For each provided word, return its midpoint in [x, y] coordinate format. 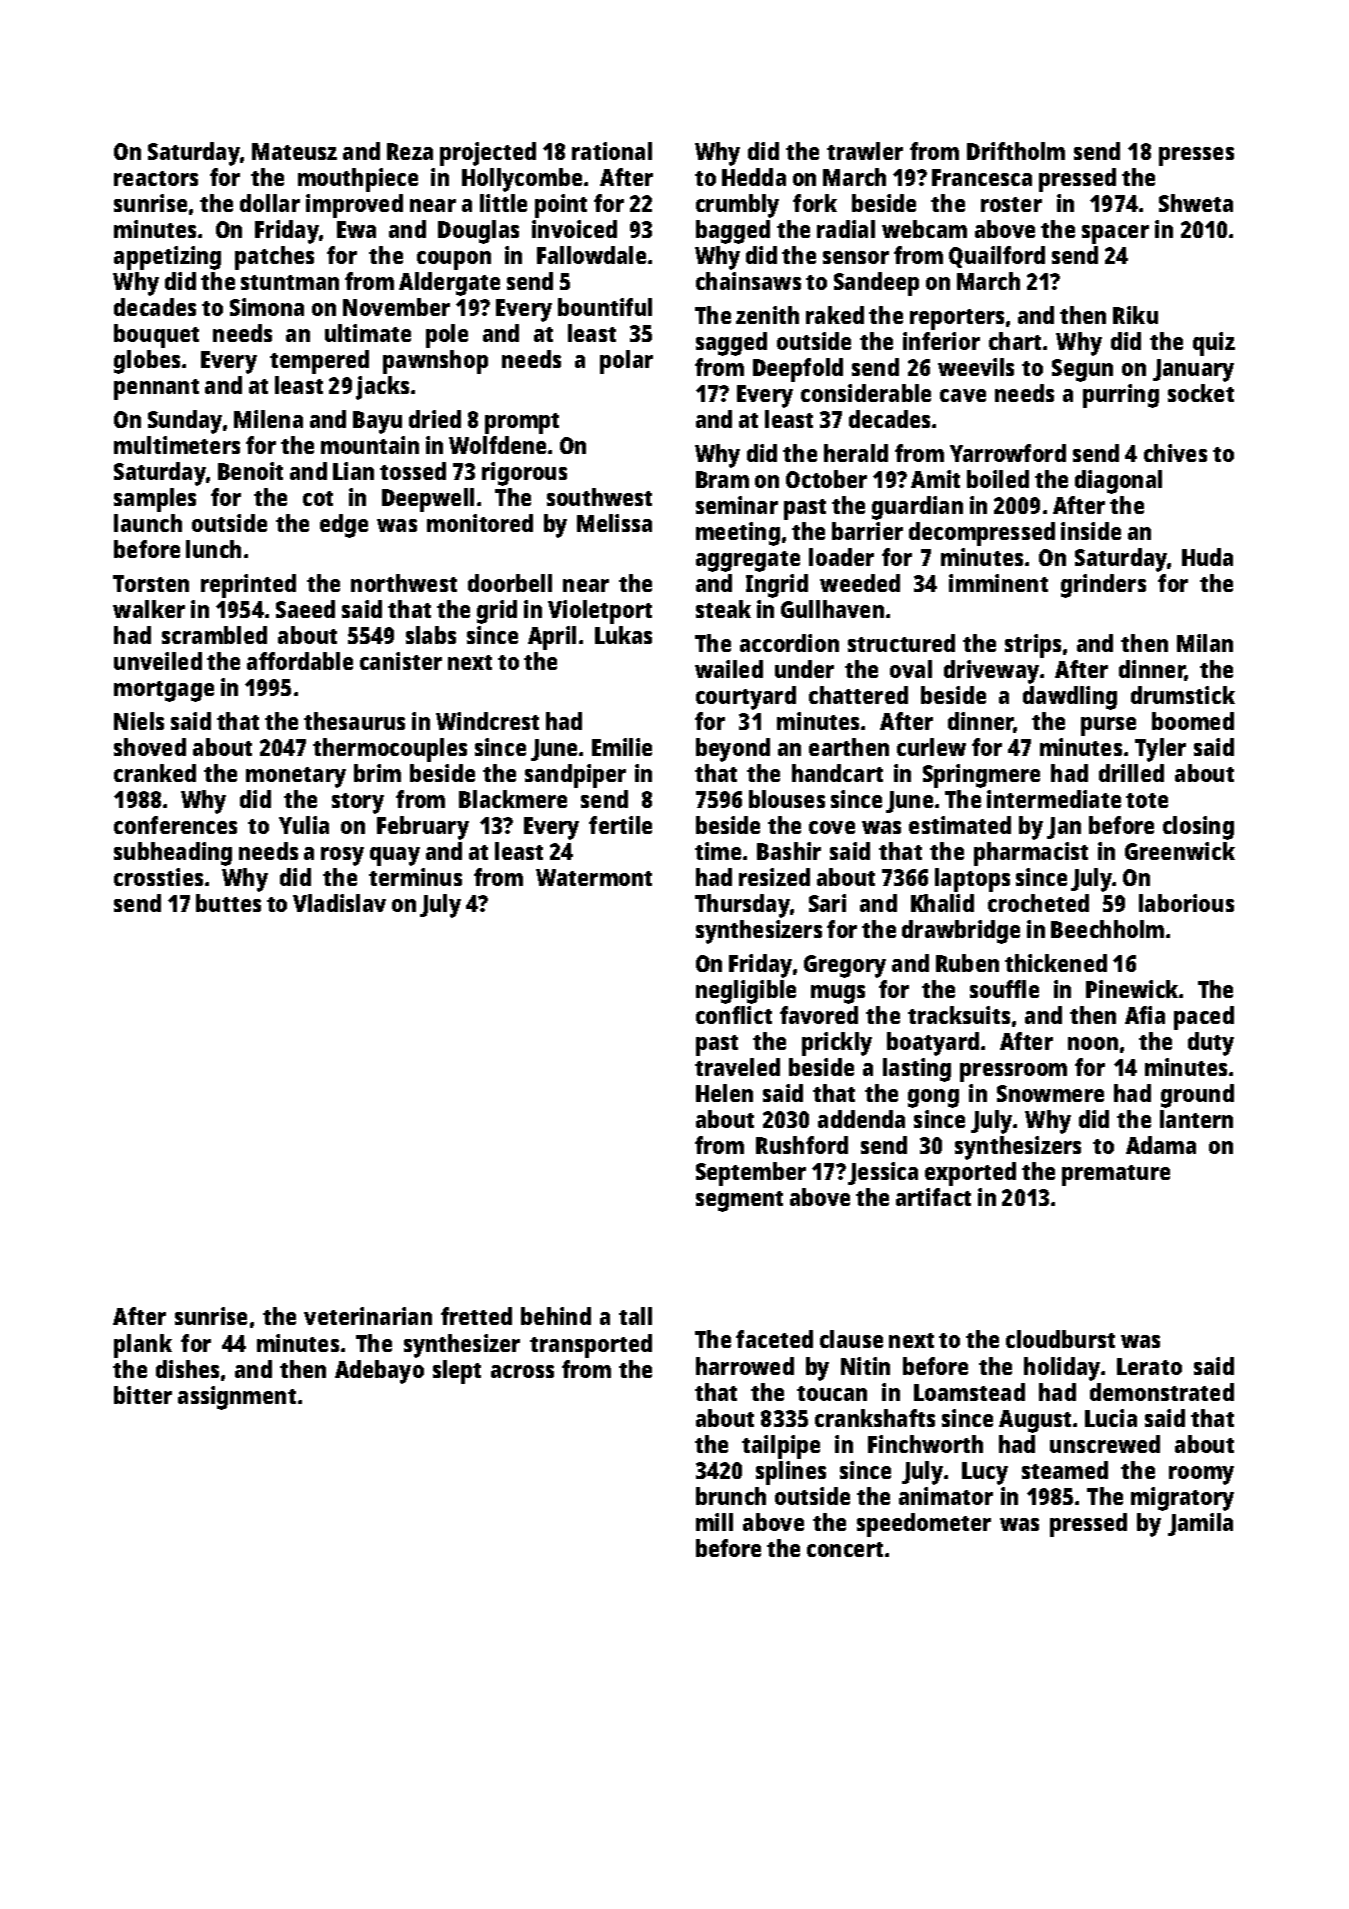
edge [344, 526]
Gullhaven [832, 609]
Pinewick [1133, 989]
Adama [1161, 1145]
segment [739, 1201]
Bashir [789, 851]
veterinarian [368, 1316]
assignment [237, 1398]
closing [1198, 828]
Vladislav [339, 903]
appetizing [167, 258]
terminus [415, 877]
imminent [998, 583]
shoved [150, 747]
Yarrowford [1008, 453]
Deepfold [798, 370]
